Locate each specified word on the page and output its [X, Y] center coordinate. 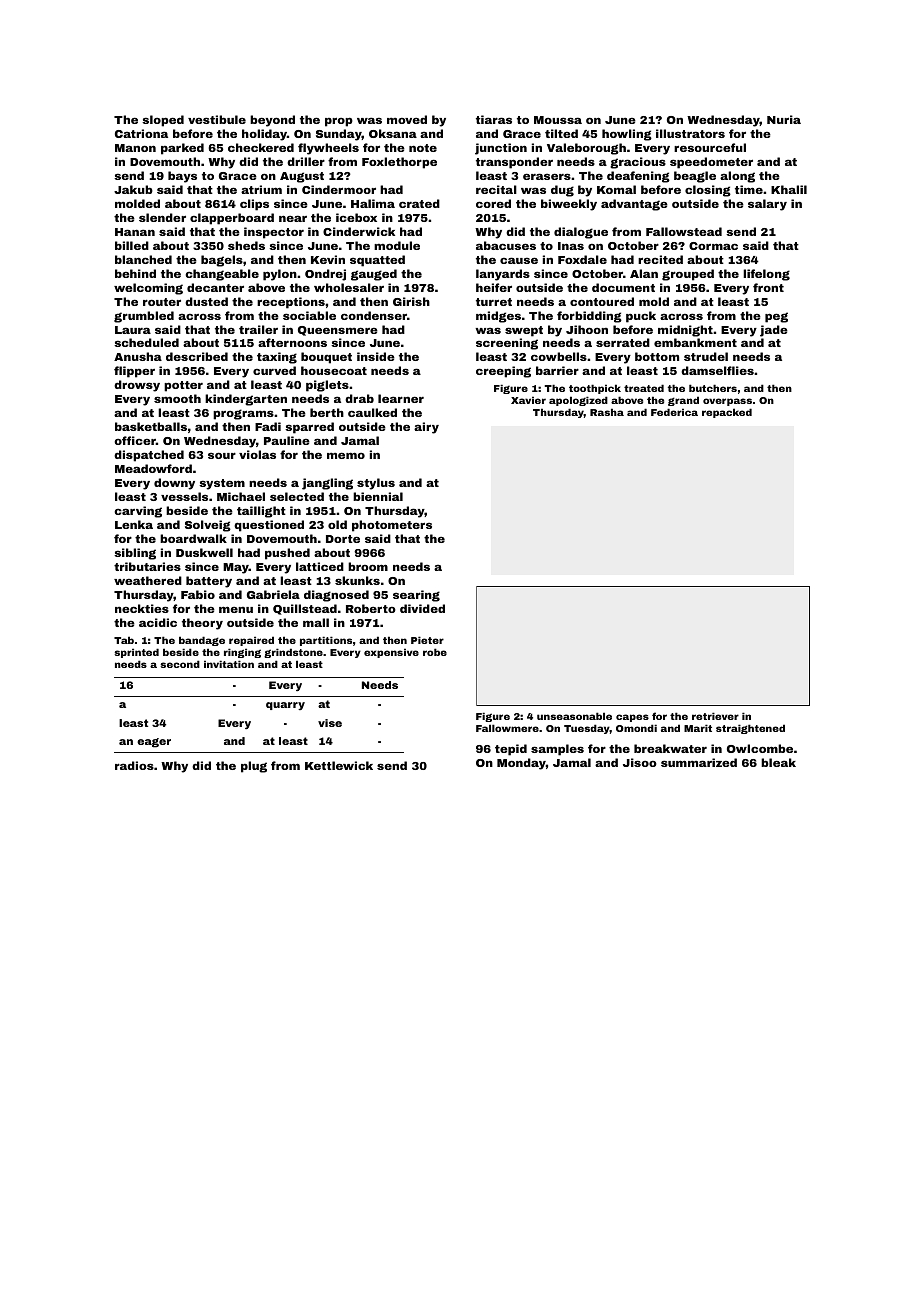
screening [507, 344]
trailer [258, 329]
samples [557, 750]
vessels [184, 496]
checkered [261, 147]
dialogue [581, 233]
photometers [392, 526]
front [768, 287]
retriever [715, 716]
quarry [285, 706]
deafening [638, 177]
